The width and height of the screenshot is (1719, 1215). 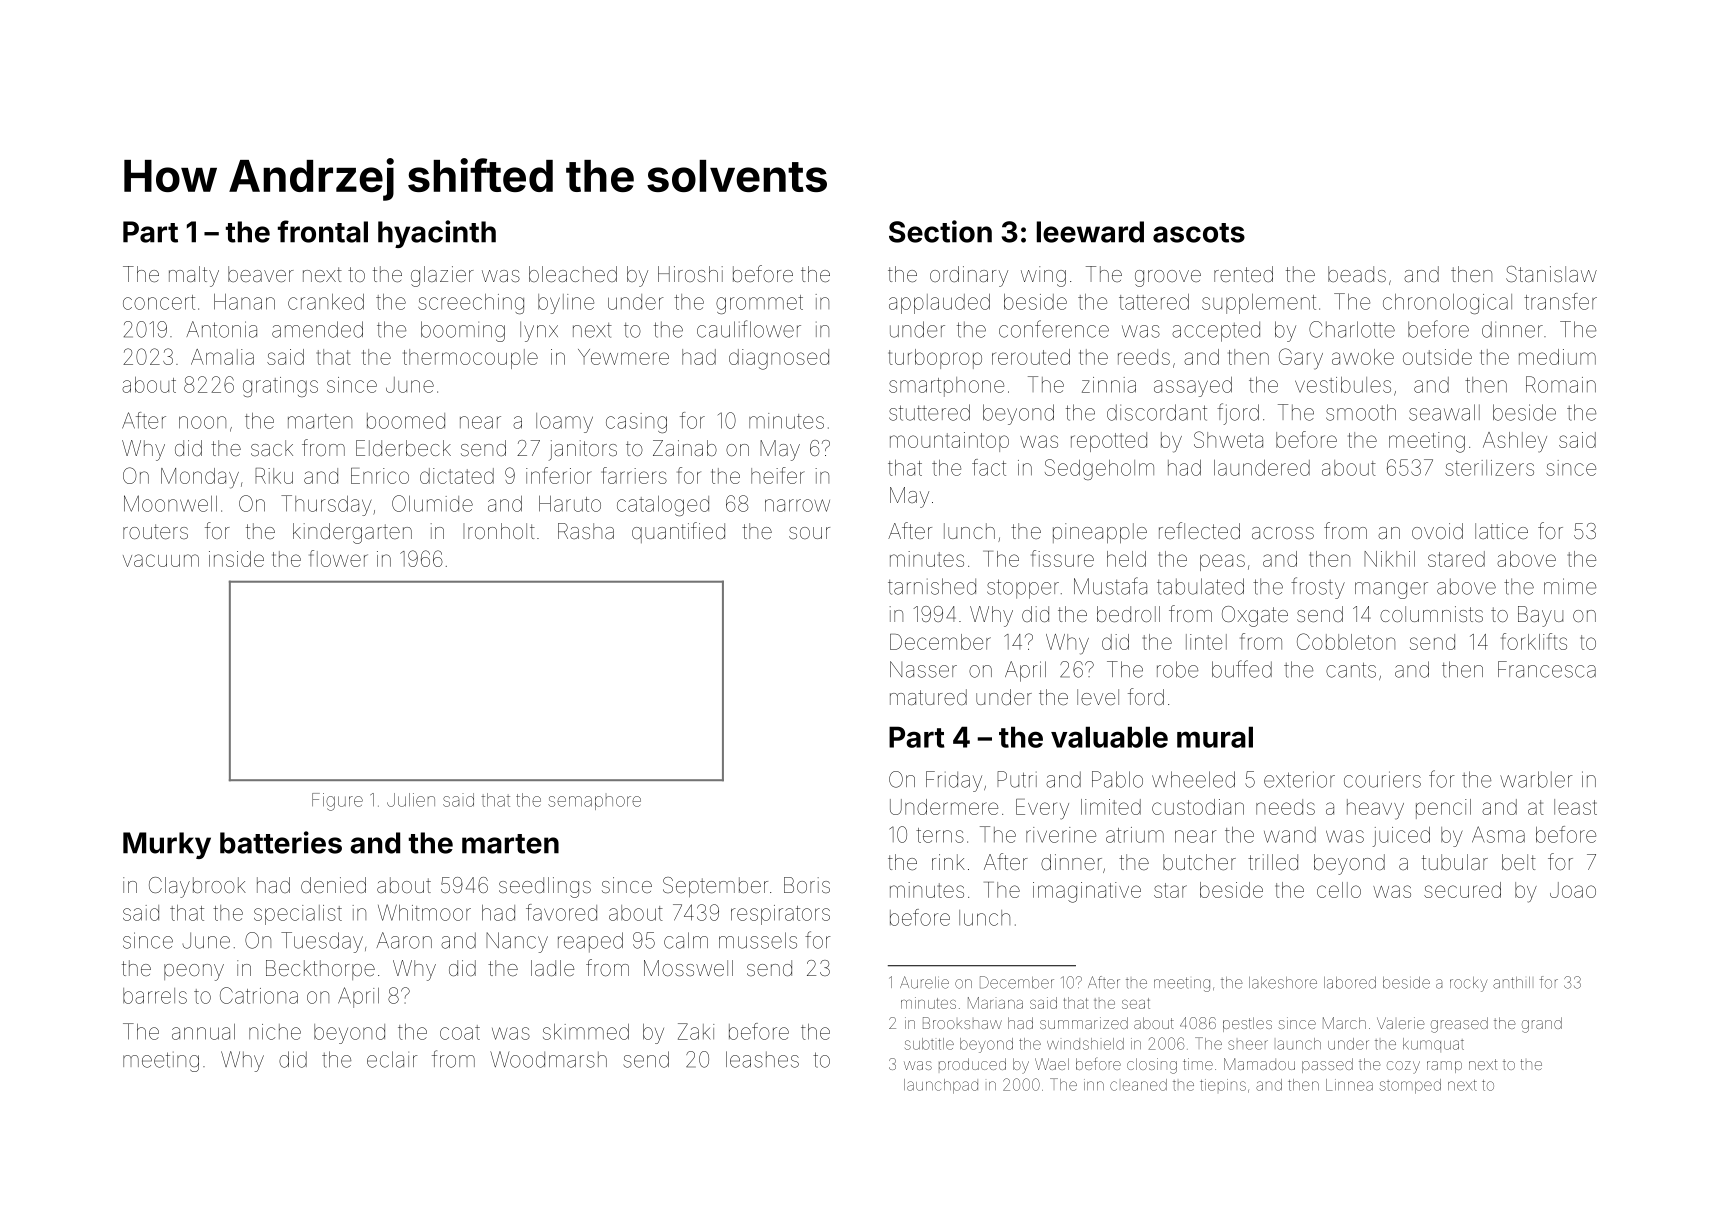 What do you see at coordinates (929, 1044) in the screenshot?
I see `subtitle` at bounding box center [929, 1044].
